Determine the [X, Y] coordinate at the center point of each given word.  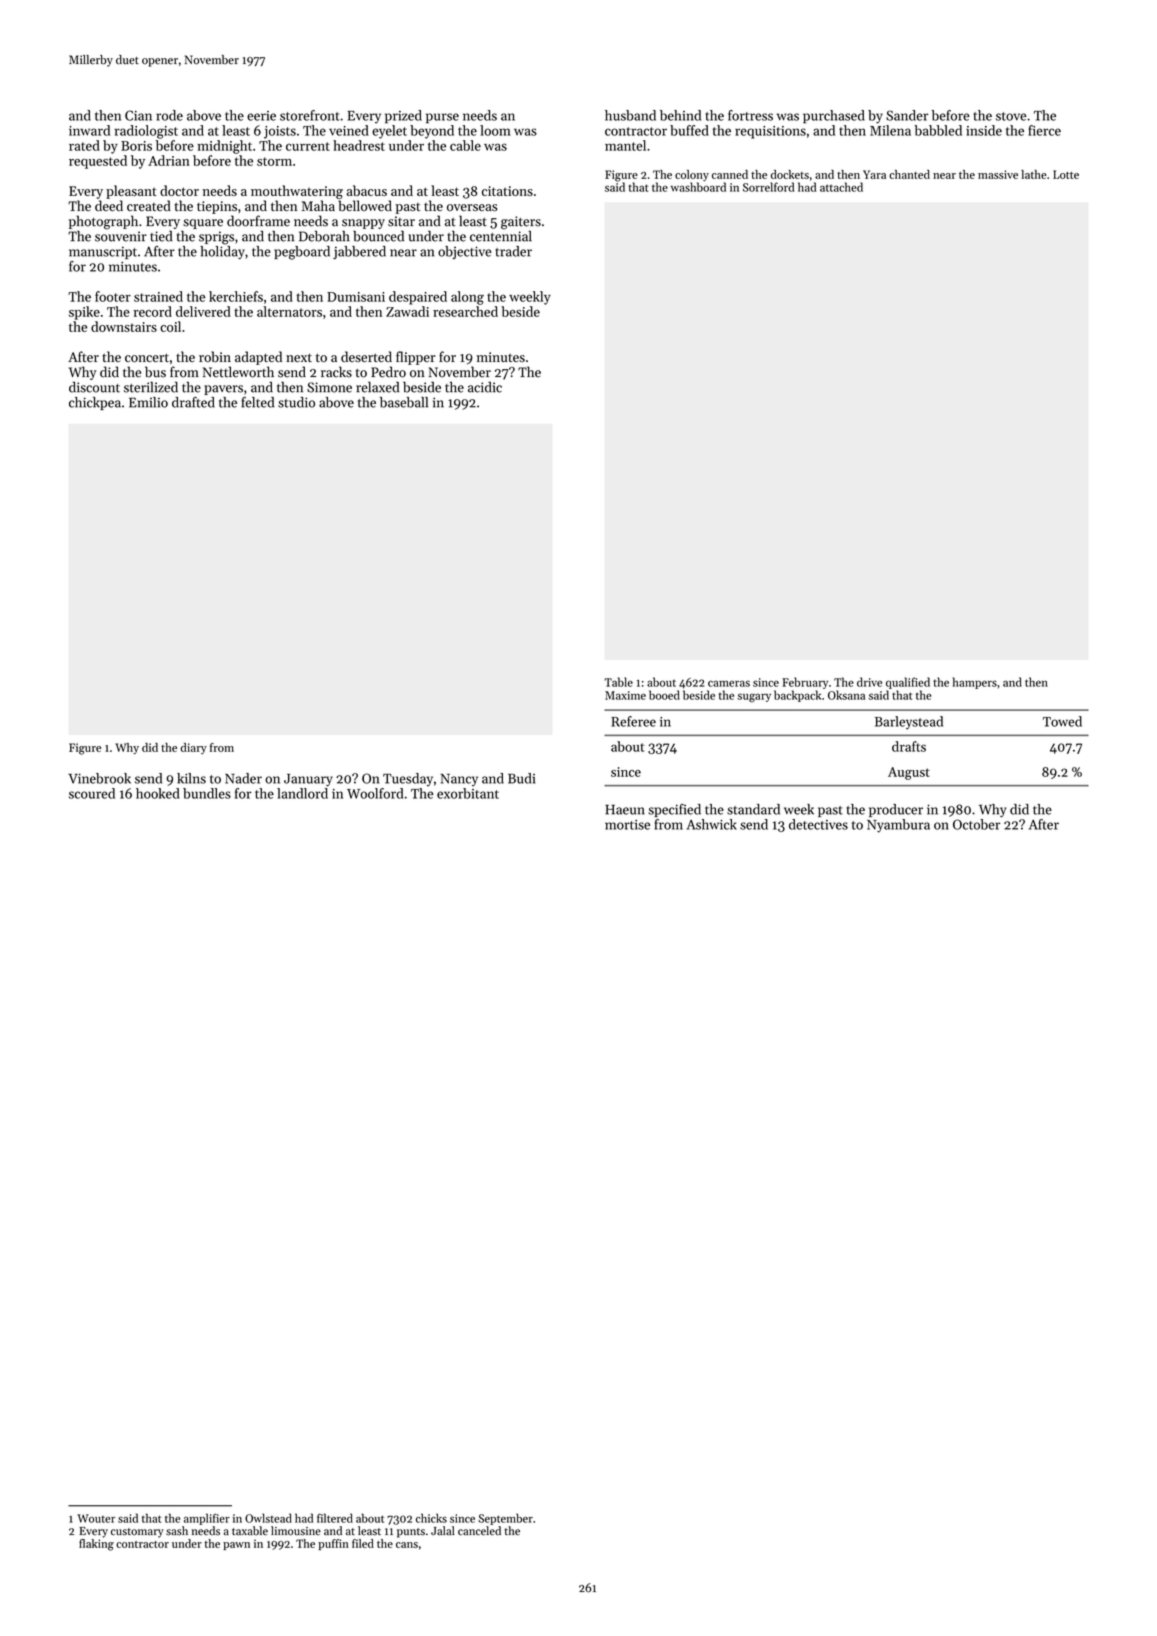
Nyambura [898, 826]
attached [841, 187]
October [976, 824]
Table [619, 682]
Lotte [1066, 174]
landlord [302, 793]
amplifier [207, 1519]
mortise [627, 825]
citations [507, 191]
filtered [335, 1518]
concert [147, 357]
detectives [818, 824]
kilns [191, 778]
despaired [418, 298]
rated [84, 145]
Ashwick [711, 824]
